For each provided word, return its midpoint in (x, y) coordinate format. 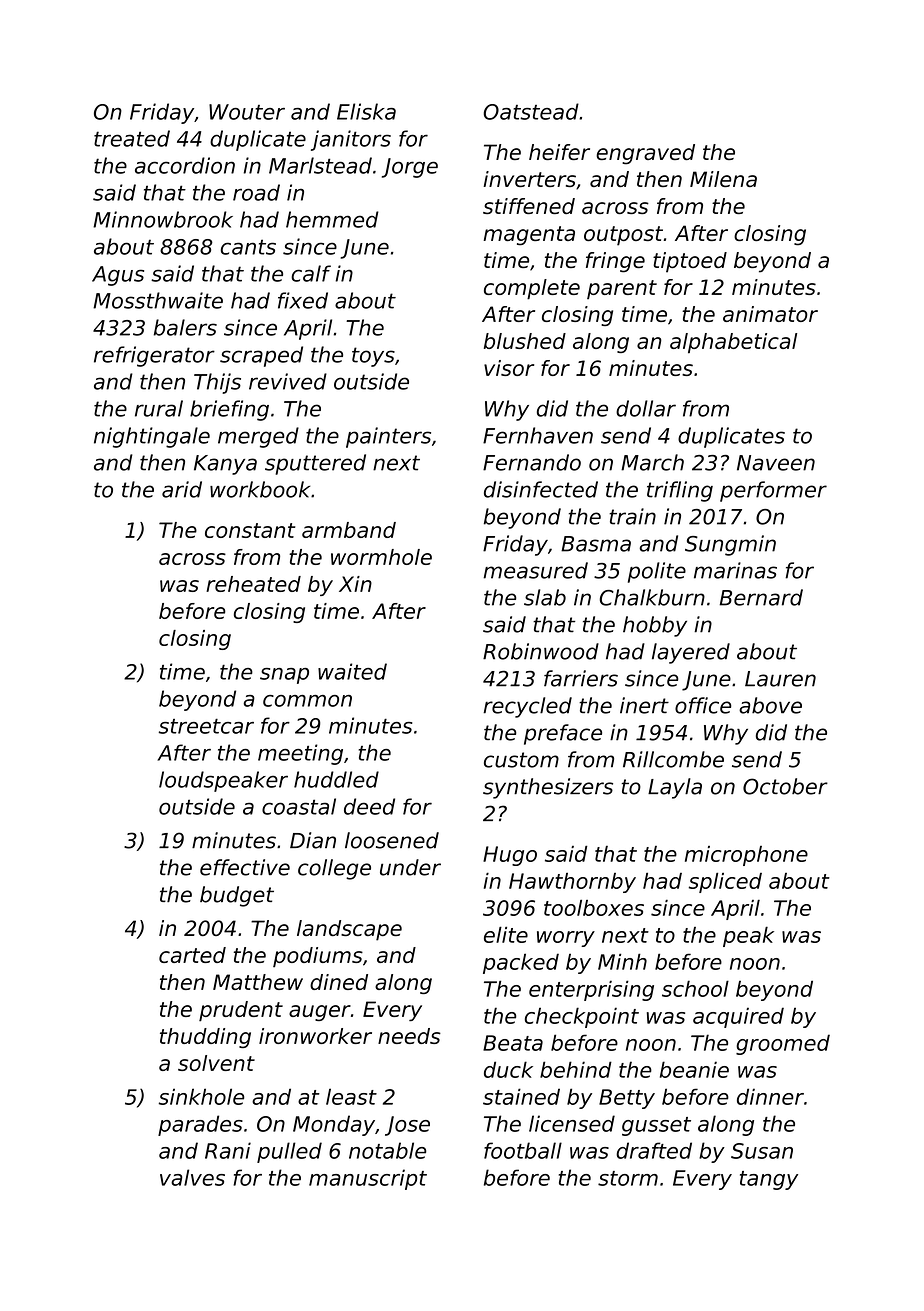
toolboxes (594, 908)
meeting (300, 754)
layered (691, 653)
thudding (205, 1038)
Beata (513, 1043)
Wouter (247, 112)
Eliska (366, 111)
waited (352, 671)
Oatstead (531, 111)
